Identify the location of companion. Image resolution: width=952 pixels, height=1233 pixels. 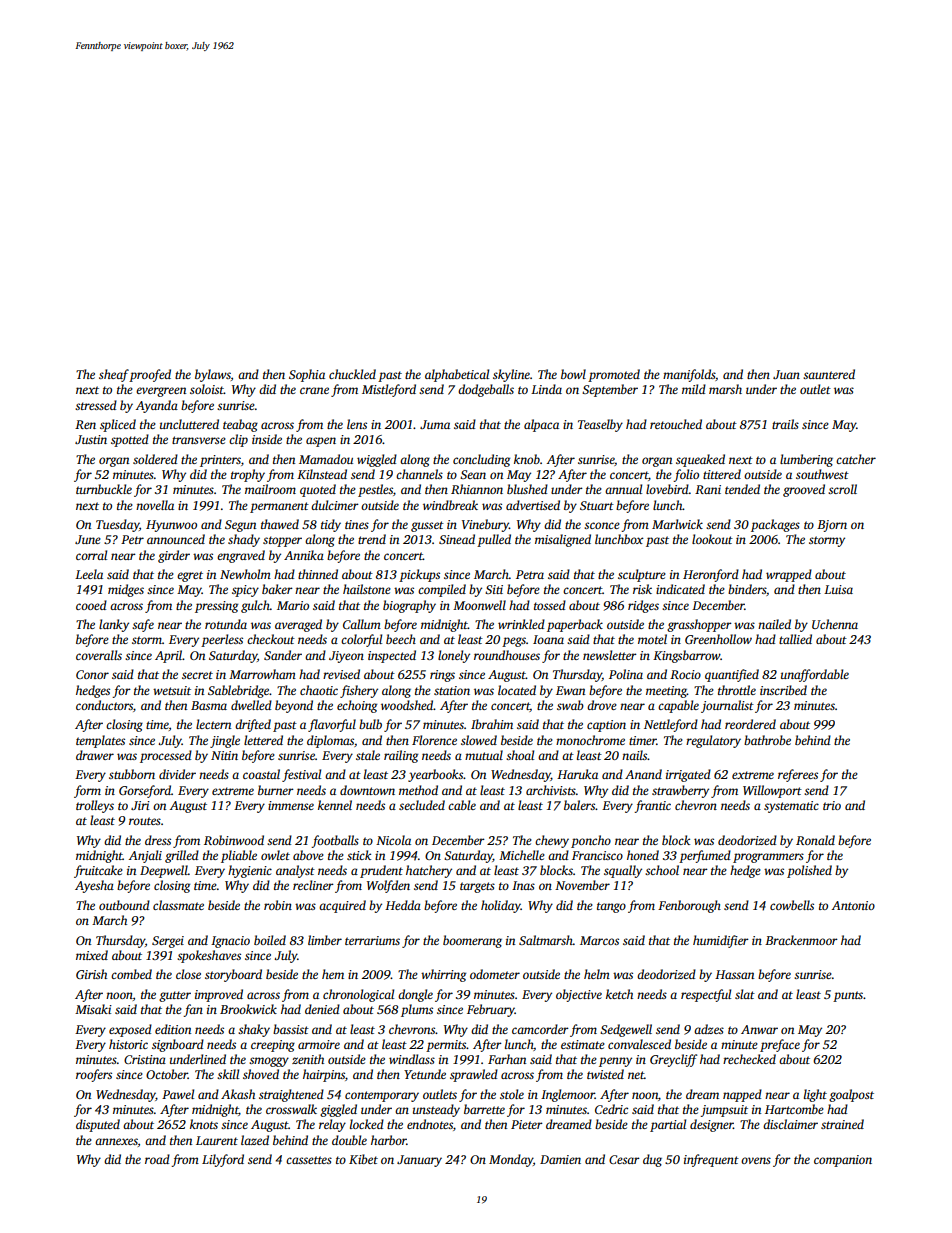
(843, 1161).
